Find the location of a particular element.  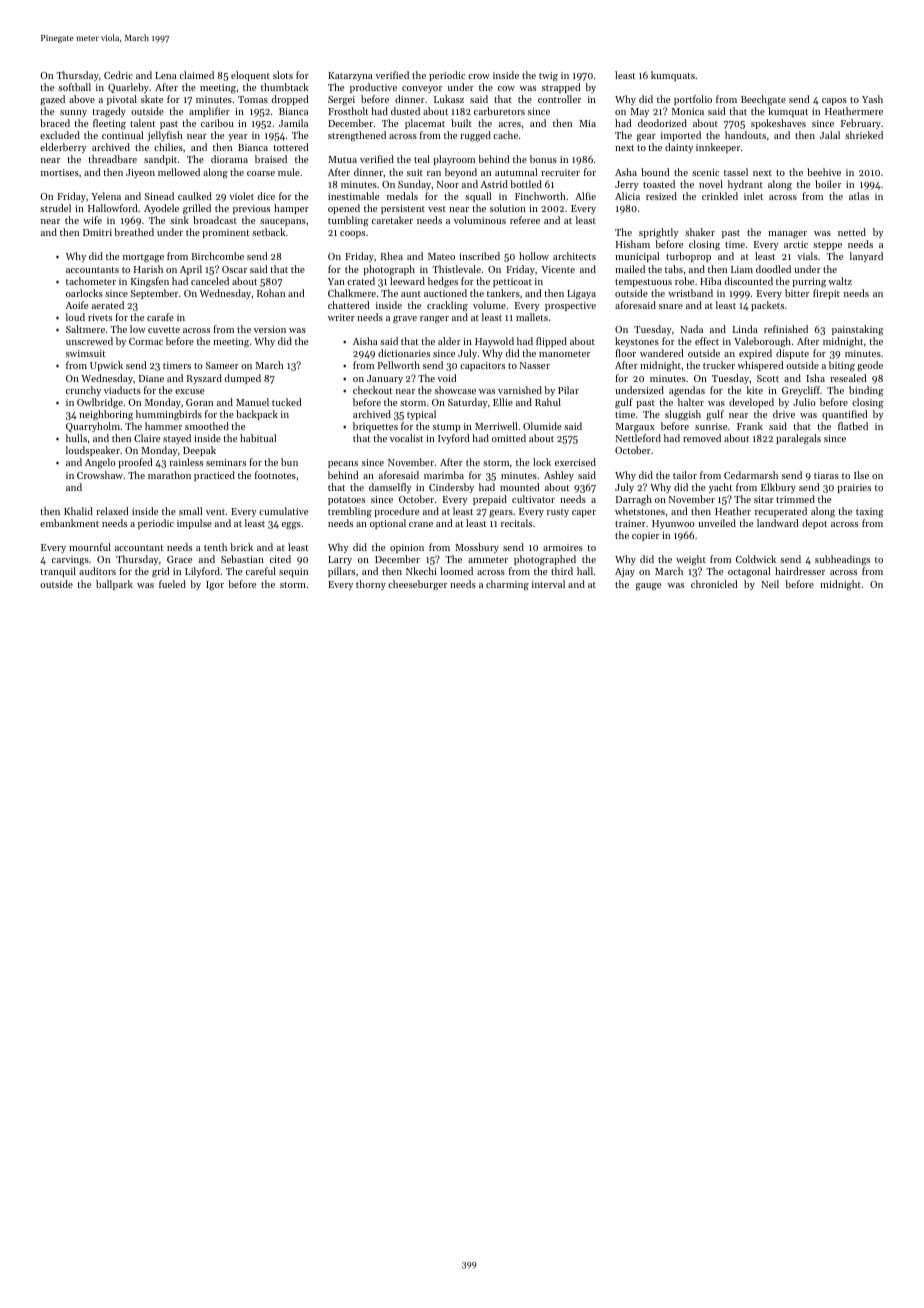

Upwick is located at coordinates (106, 366).
